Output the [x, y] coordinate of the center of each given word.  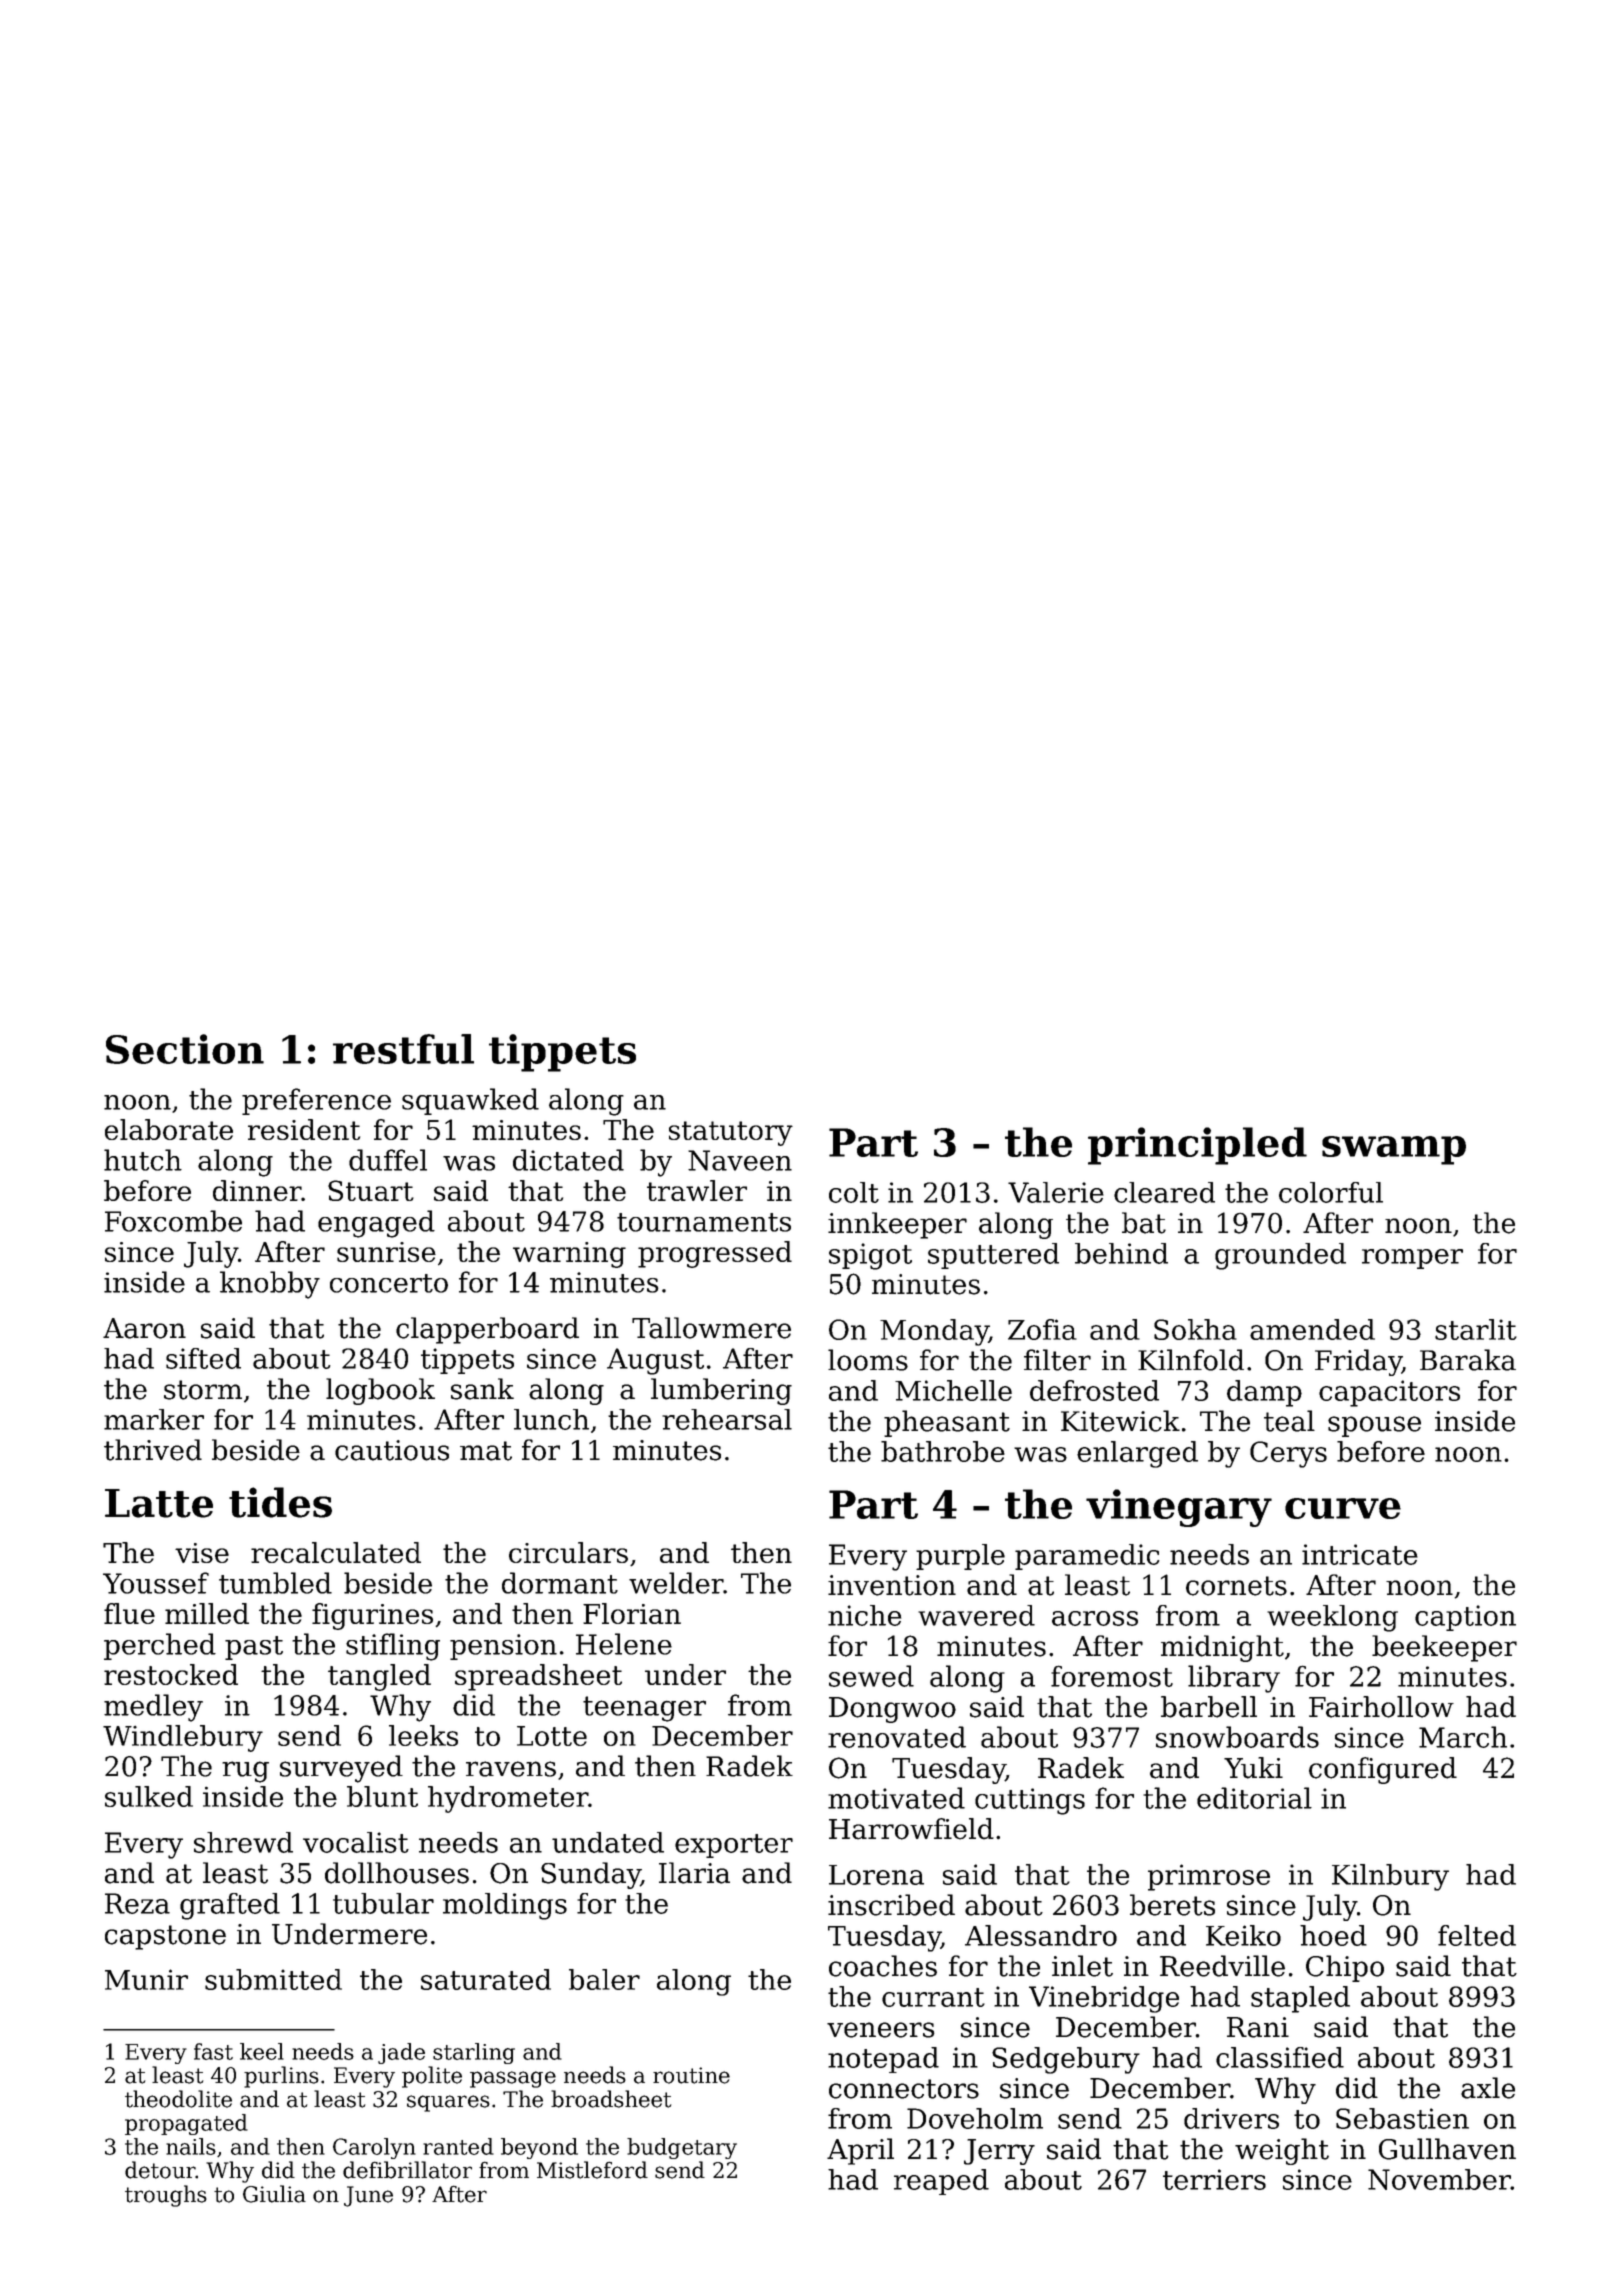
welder [676, 1583]
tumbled [275, 1583]
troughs [166, 2196]
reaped [941, 2182]
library [1234, 1679]
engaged [376, 1224]
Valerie [1056, 1192]
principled [1197, 1146]
